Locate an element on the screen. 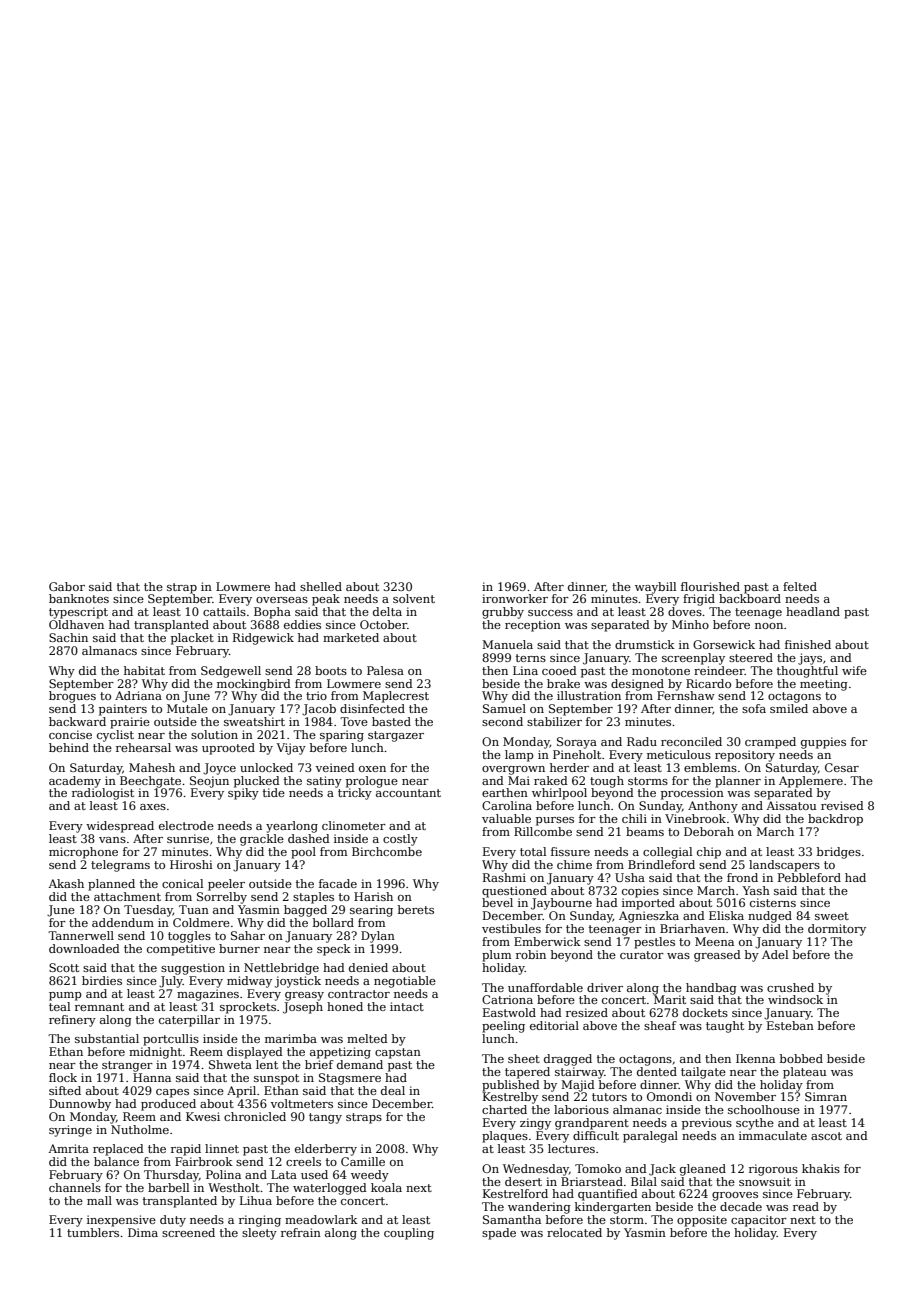  doves is located at coordinates (685, 611).
